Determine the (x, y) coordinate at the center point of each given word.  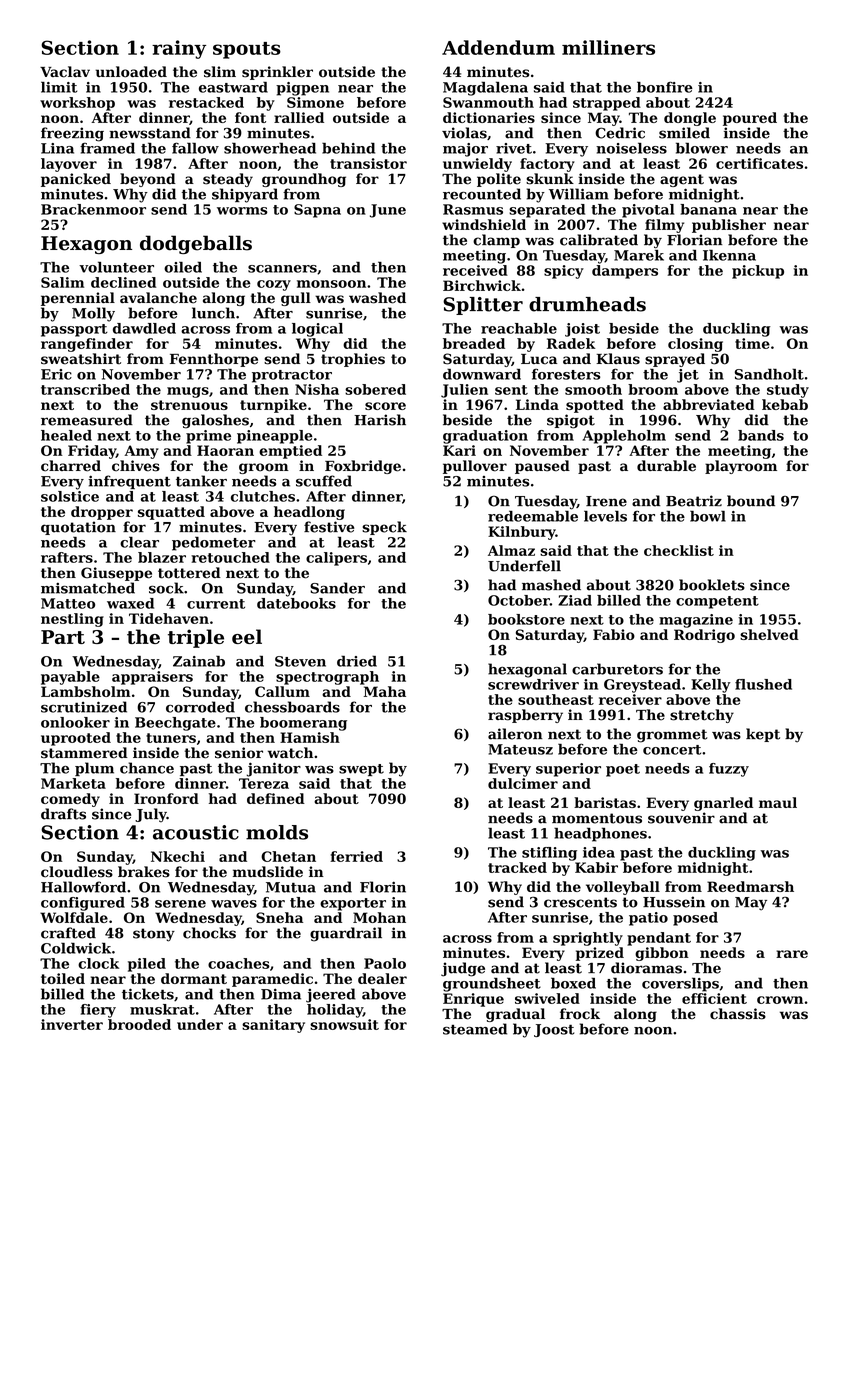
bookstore (526, 619)
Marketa (73, 783)
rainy (179, 49)
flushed (763, 684)
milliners (608, 47)
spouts (247, 50)
